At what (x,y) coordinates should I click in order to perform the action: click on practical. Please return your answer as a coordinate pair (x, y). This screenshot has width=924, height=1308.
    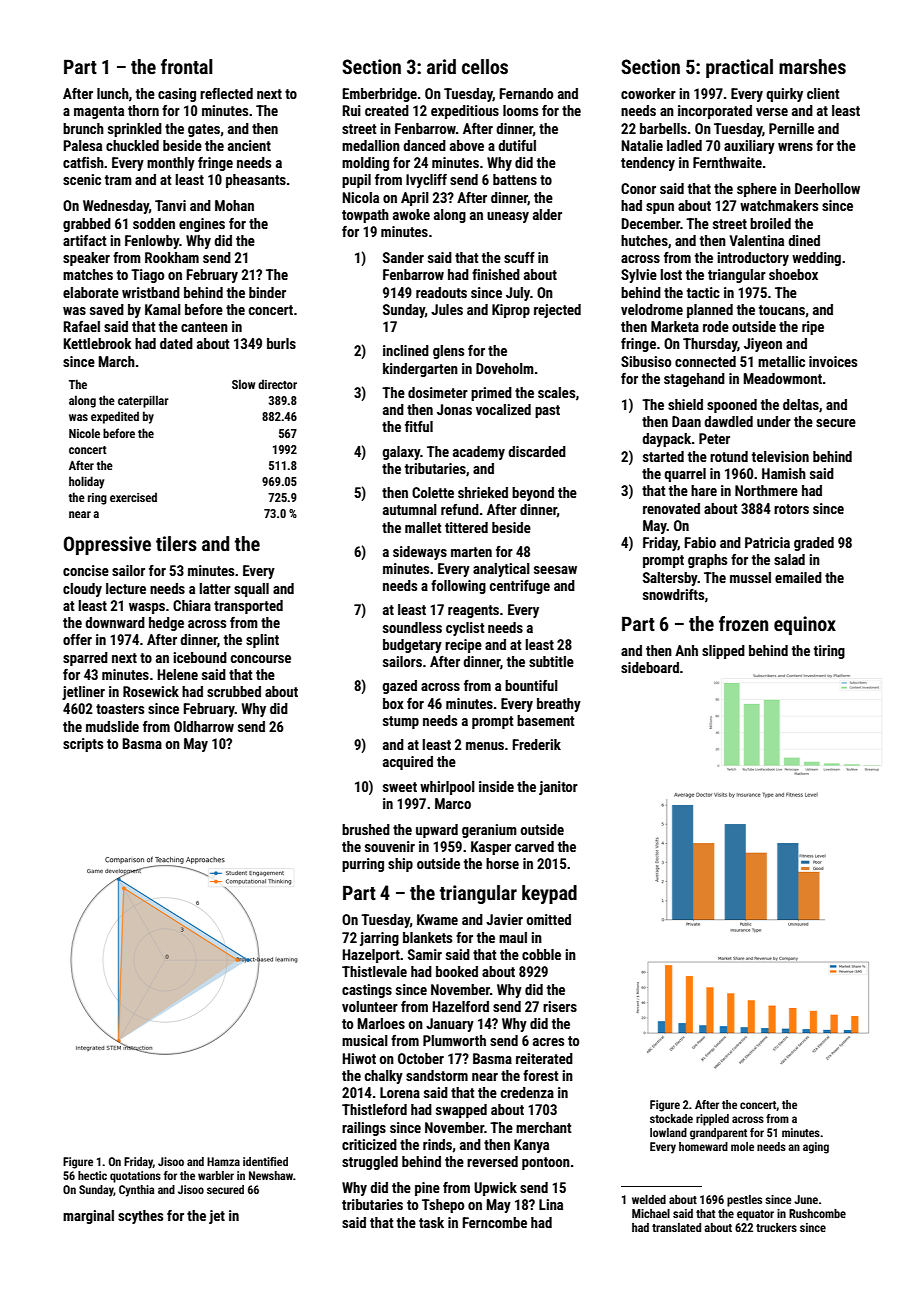
    Looking at the image, I should click on (739, 68).
